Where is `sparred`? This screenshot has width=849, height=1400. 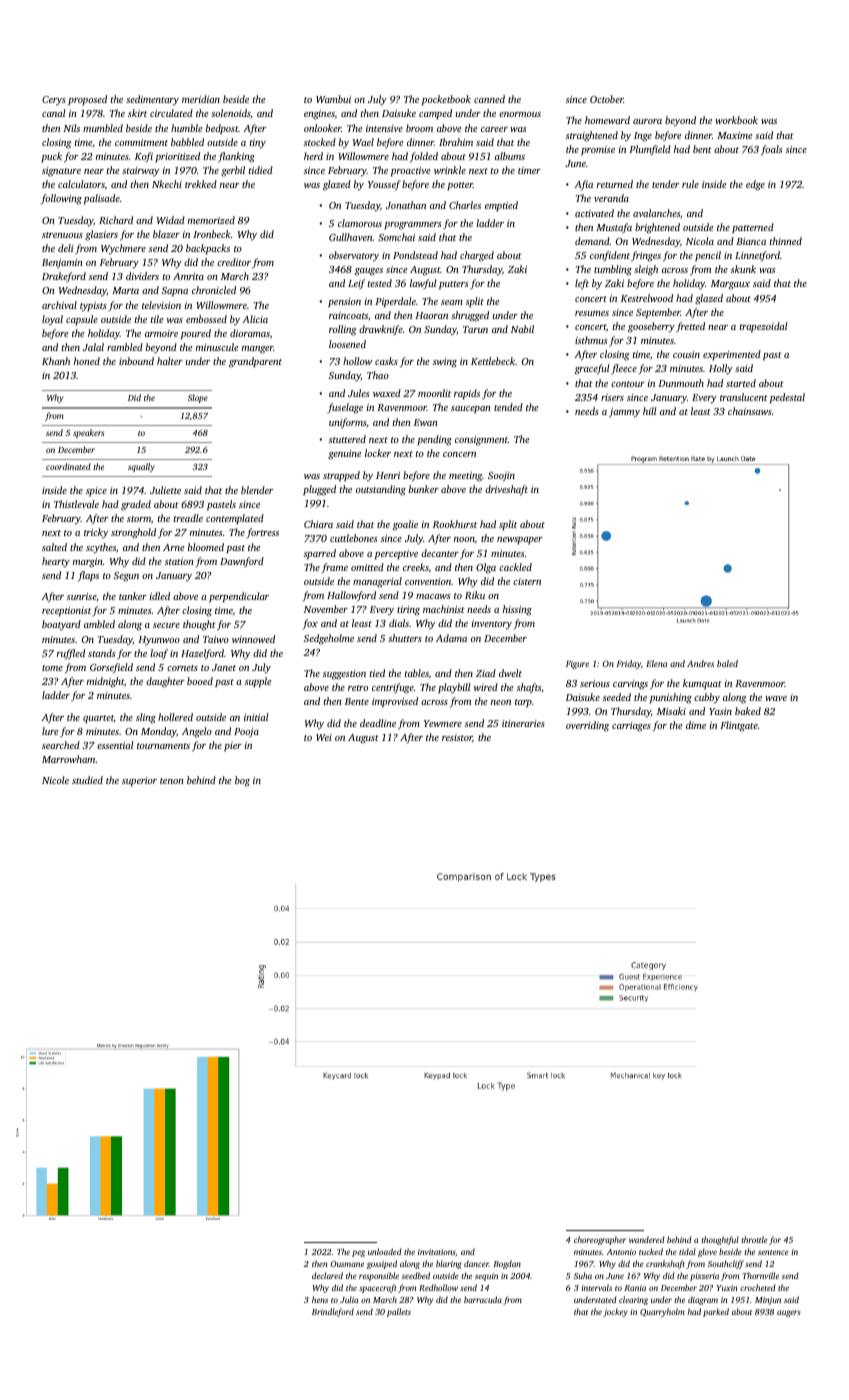
sparred is located at coordinates (320, 554).
